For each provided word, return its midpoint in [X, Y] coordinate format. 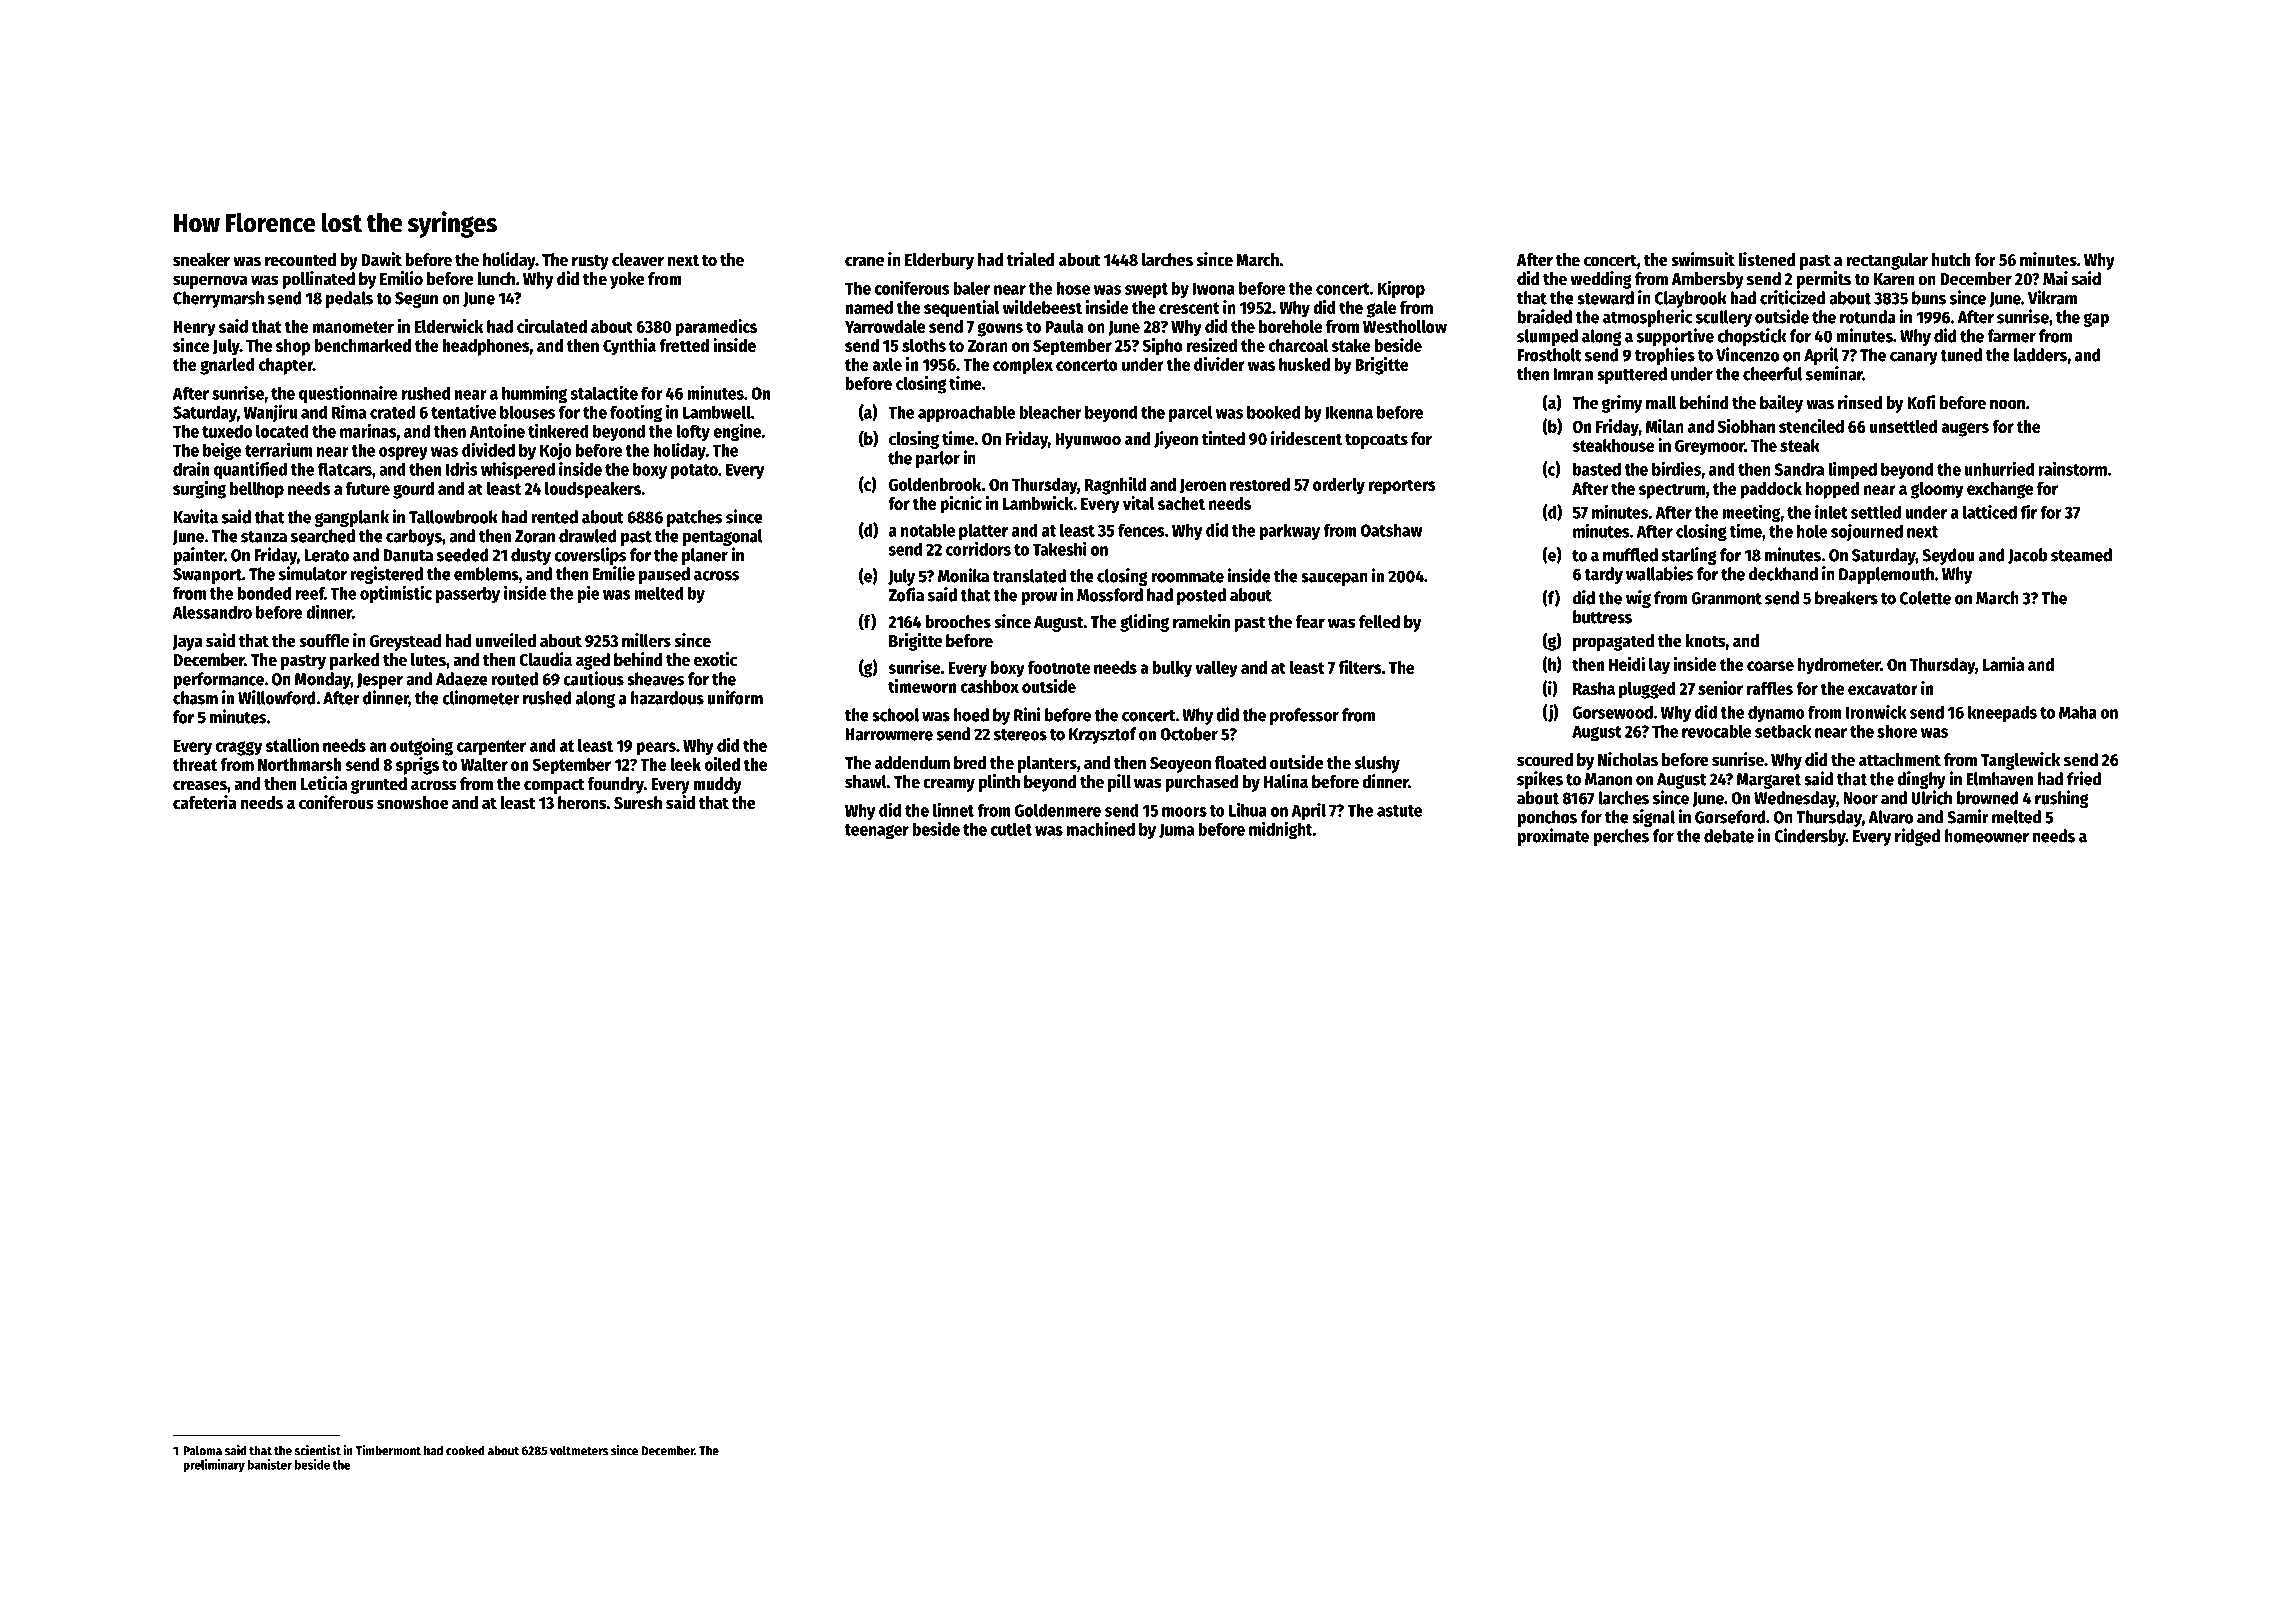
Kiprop [1401, 289]
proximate [1553, 837]
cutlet [1011, 829]
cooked [465, 1450]
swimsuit [1703, 259]
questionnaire [348, 394]
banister [270, 1464]
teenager [877, 832]
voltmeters [579, 1450]
